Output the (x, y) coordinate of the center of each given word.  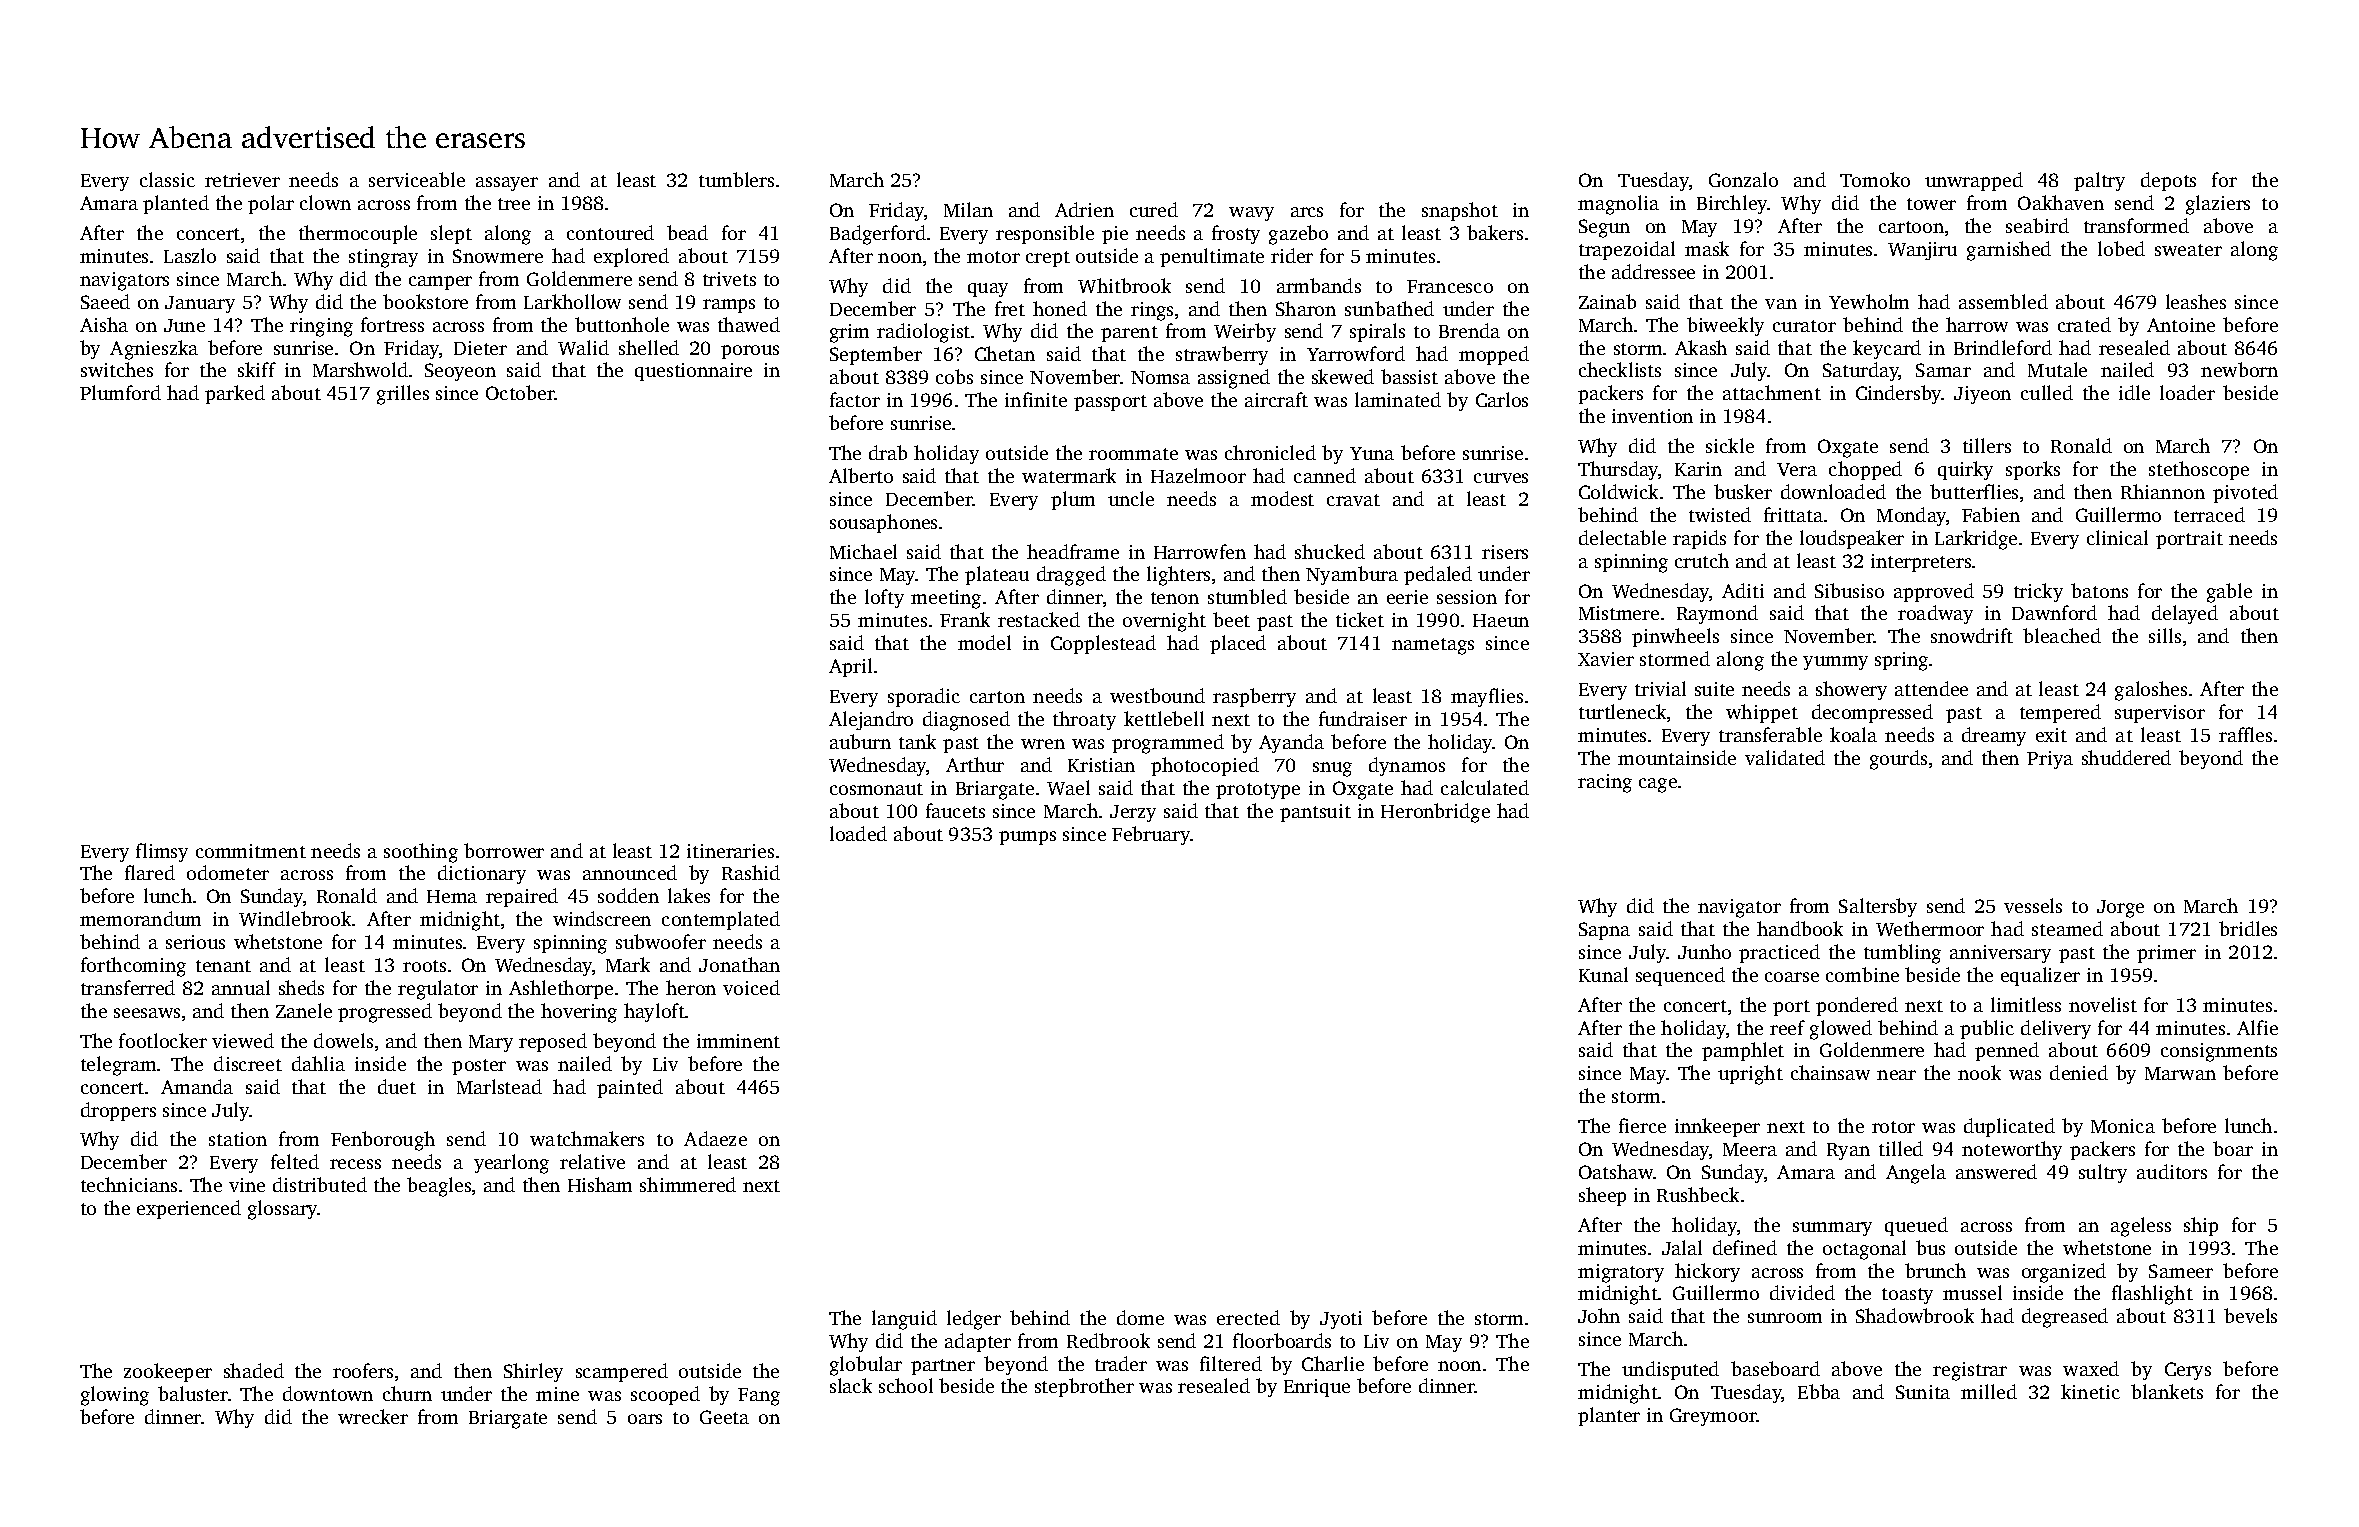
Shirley (533, 1372)
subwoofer (661, 941)
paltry (2099, 181)
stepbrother (1084, 1387)
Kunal (1603, 974)
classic (167, 179)
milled (1989, 1391)
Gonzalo (1743, 179)
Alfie (2257, 1027)
